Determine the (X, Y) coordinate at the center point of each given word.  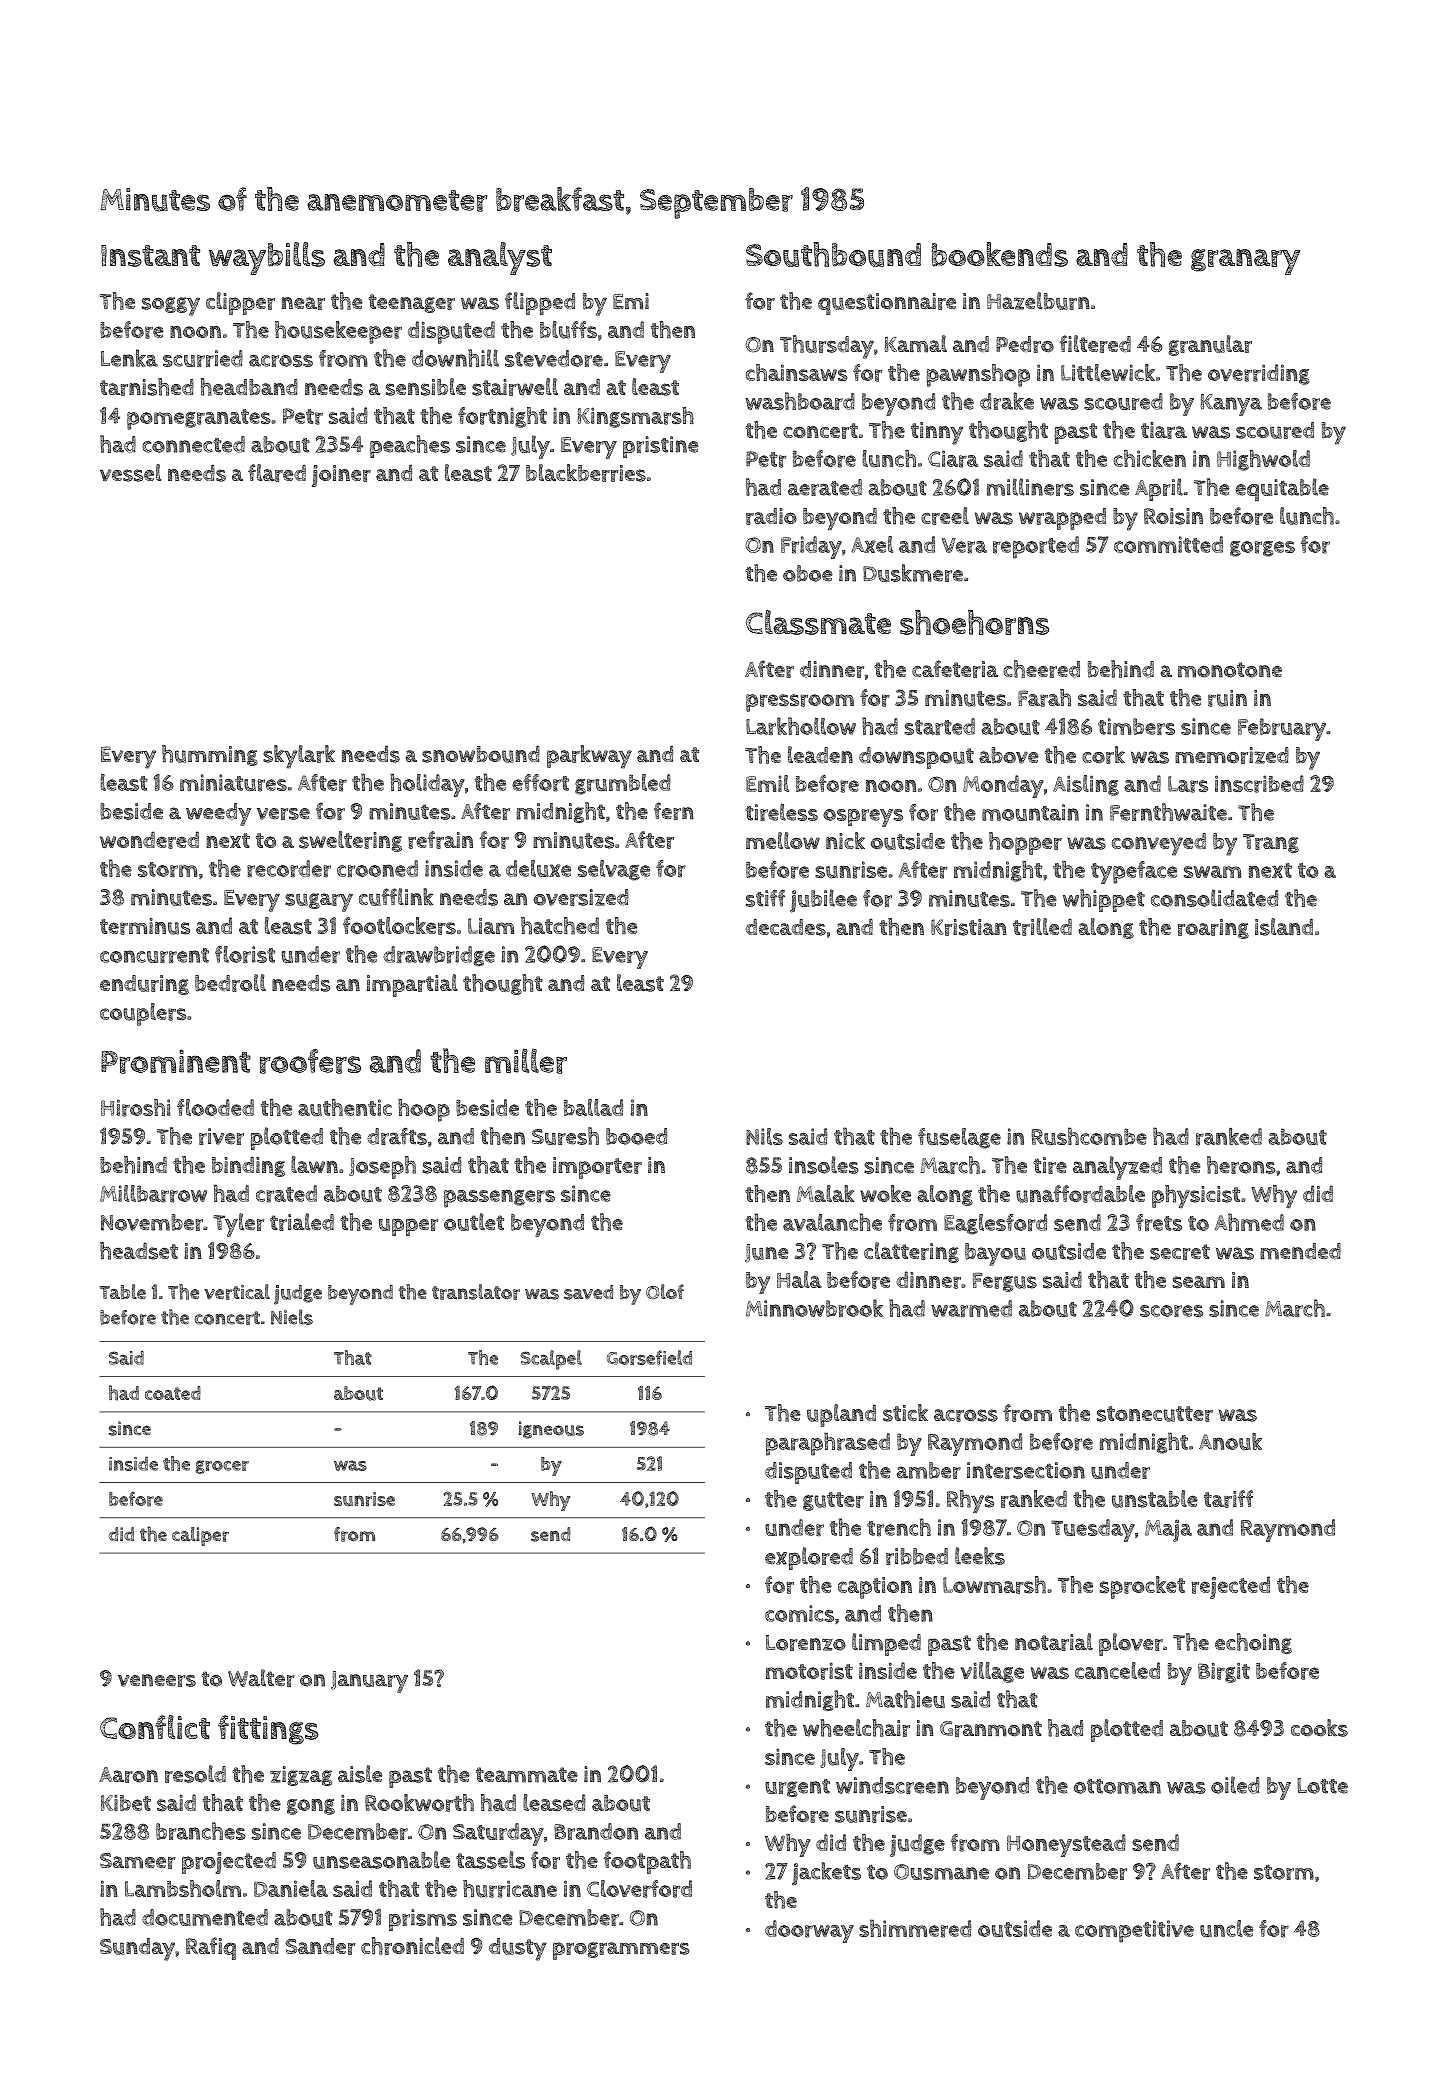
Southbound (833, 254)
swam (1212, 872)
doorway (809, 1931)
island (1284, 927)
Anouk (1230, 1441)
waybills (267, 258)
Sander (320, 1946)
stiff (765, 898)
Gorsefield (649, 1357)
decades (785, 927)
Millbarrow (153, 1194)
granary (1245, 262)
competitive (1134, 1931)
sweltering (350, 841)
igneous (551, 1430)
